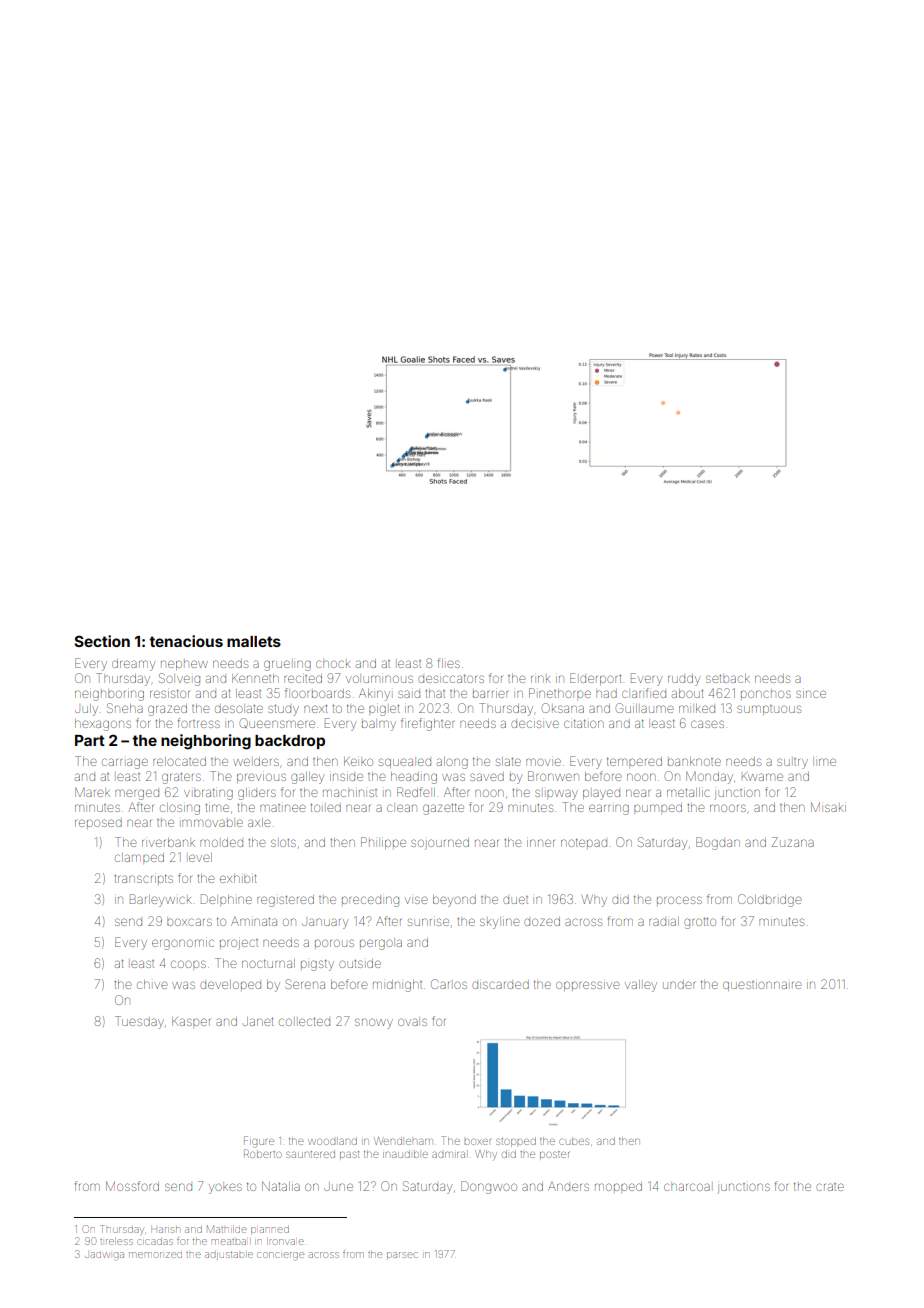 The width and height of the image is (924, 1308). Describe the element at coordinates (189, 922) in the image. I see `boxcars` at that location.
